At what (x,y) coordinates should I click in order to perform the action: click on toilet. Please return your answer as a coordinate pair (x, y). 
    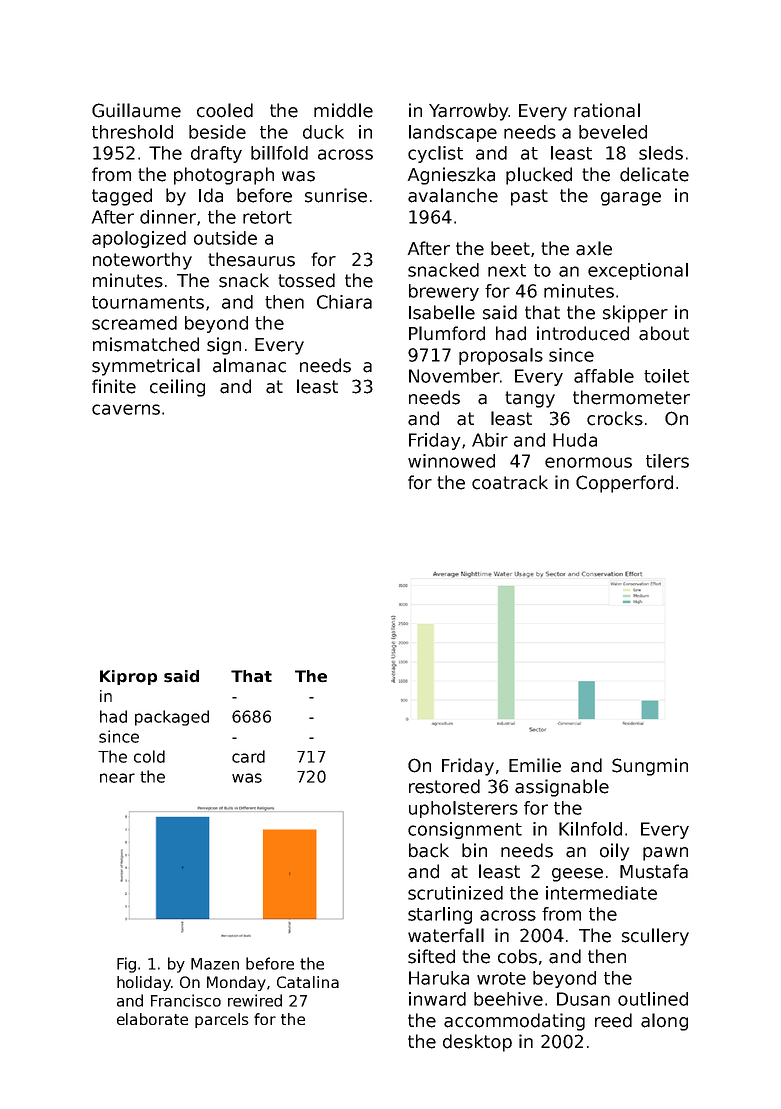
    Looking at the image, I should click on (666, 376).
